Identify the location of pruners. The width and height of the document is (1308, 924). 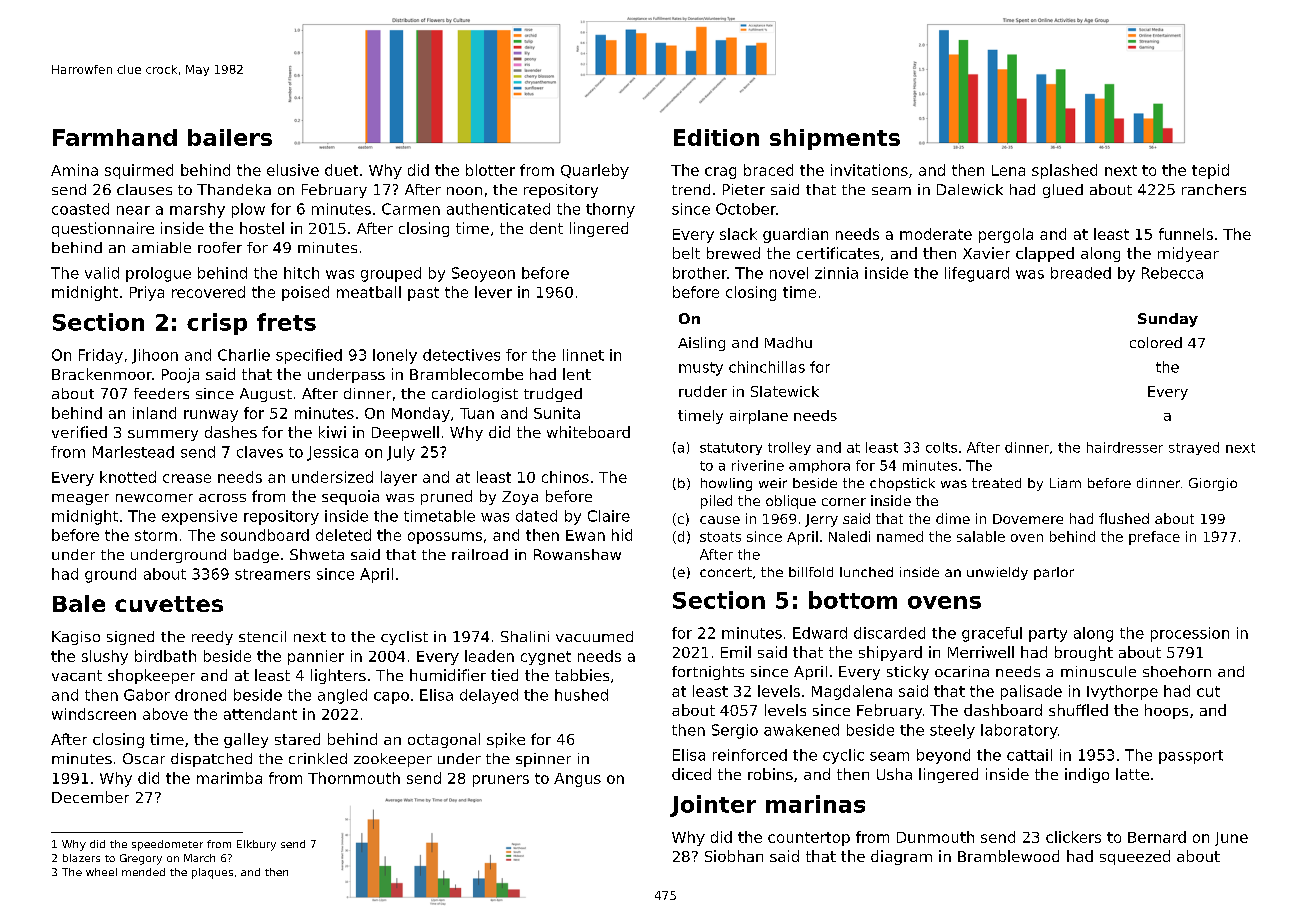
(501, 781).
